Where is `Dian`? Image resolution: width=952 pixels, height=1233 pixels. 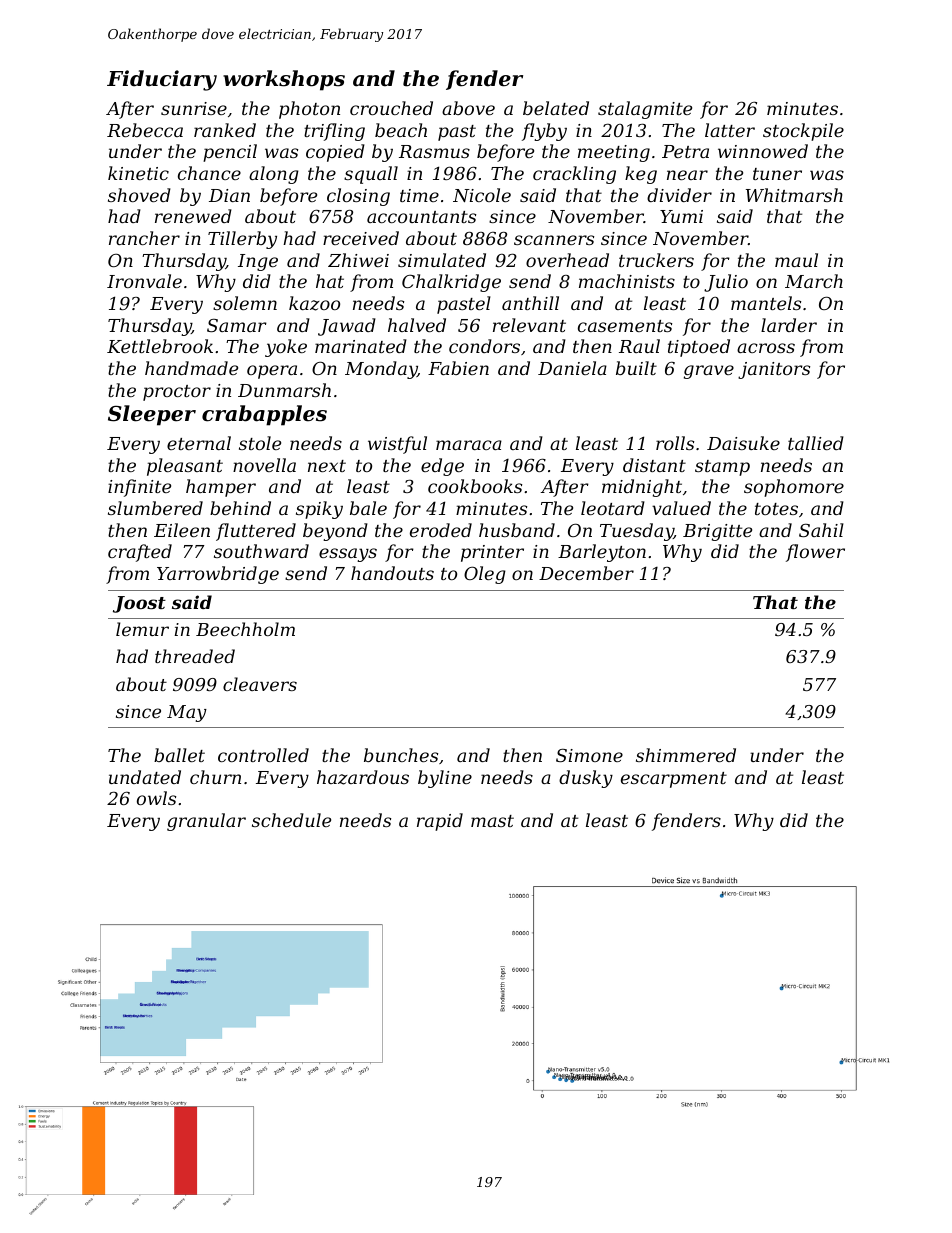 Dian is located at coordinates (229, 195).
